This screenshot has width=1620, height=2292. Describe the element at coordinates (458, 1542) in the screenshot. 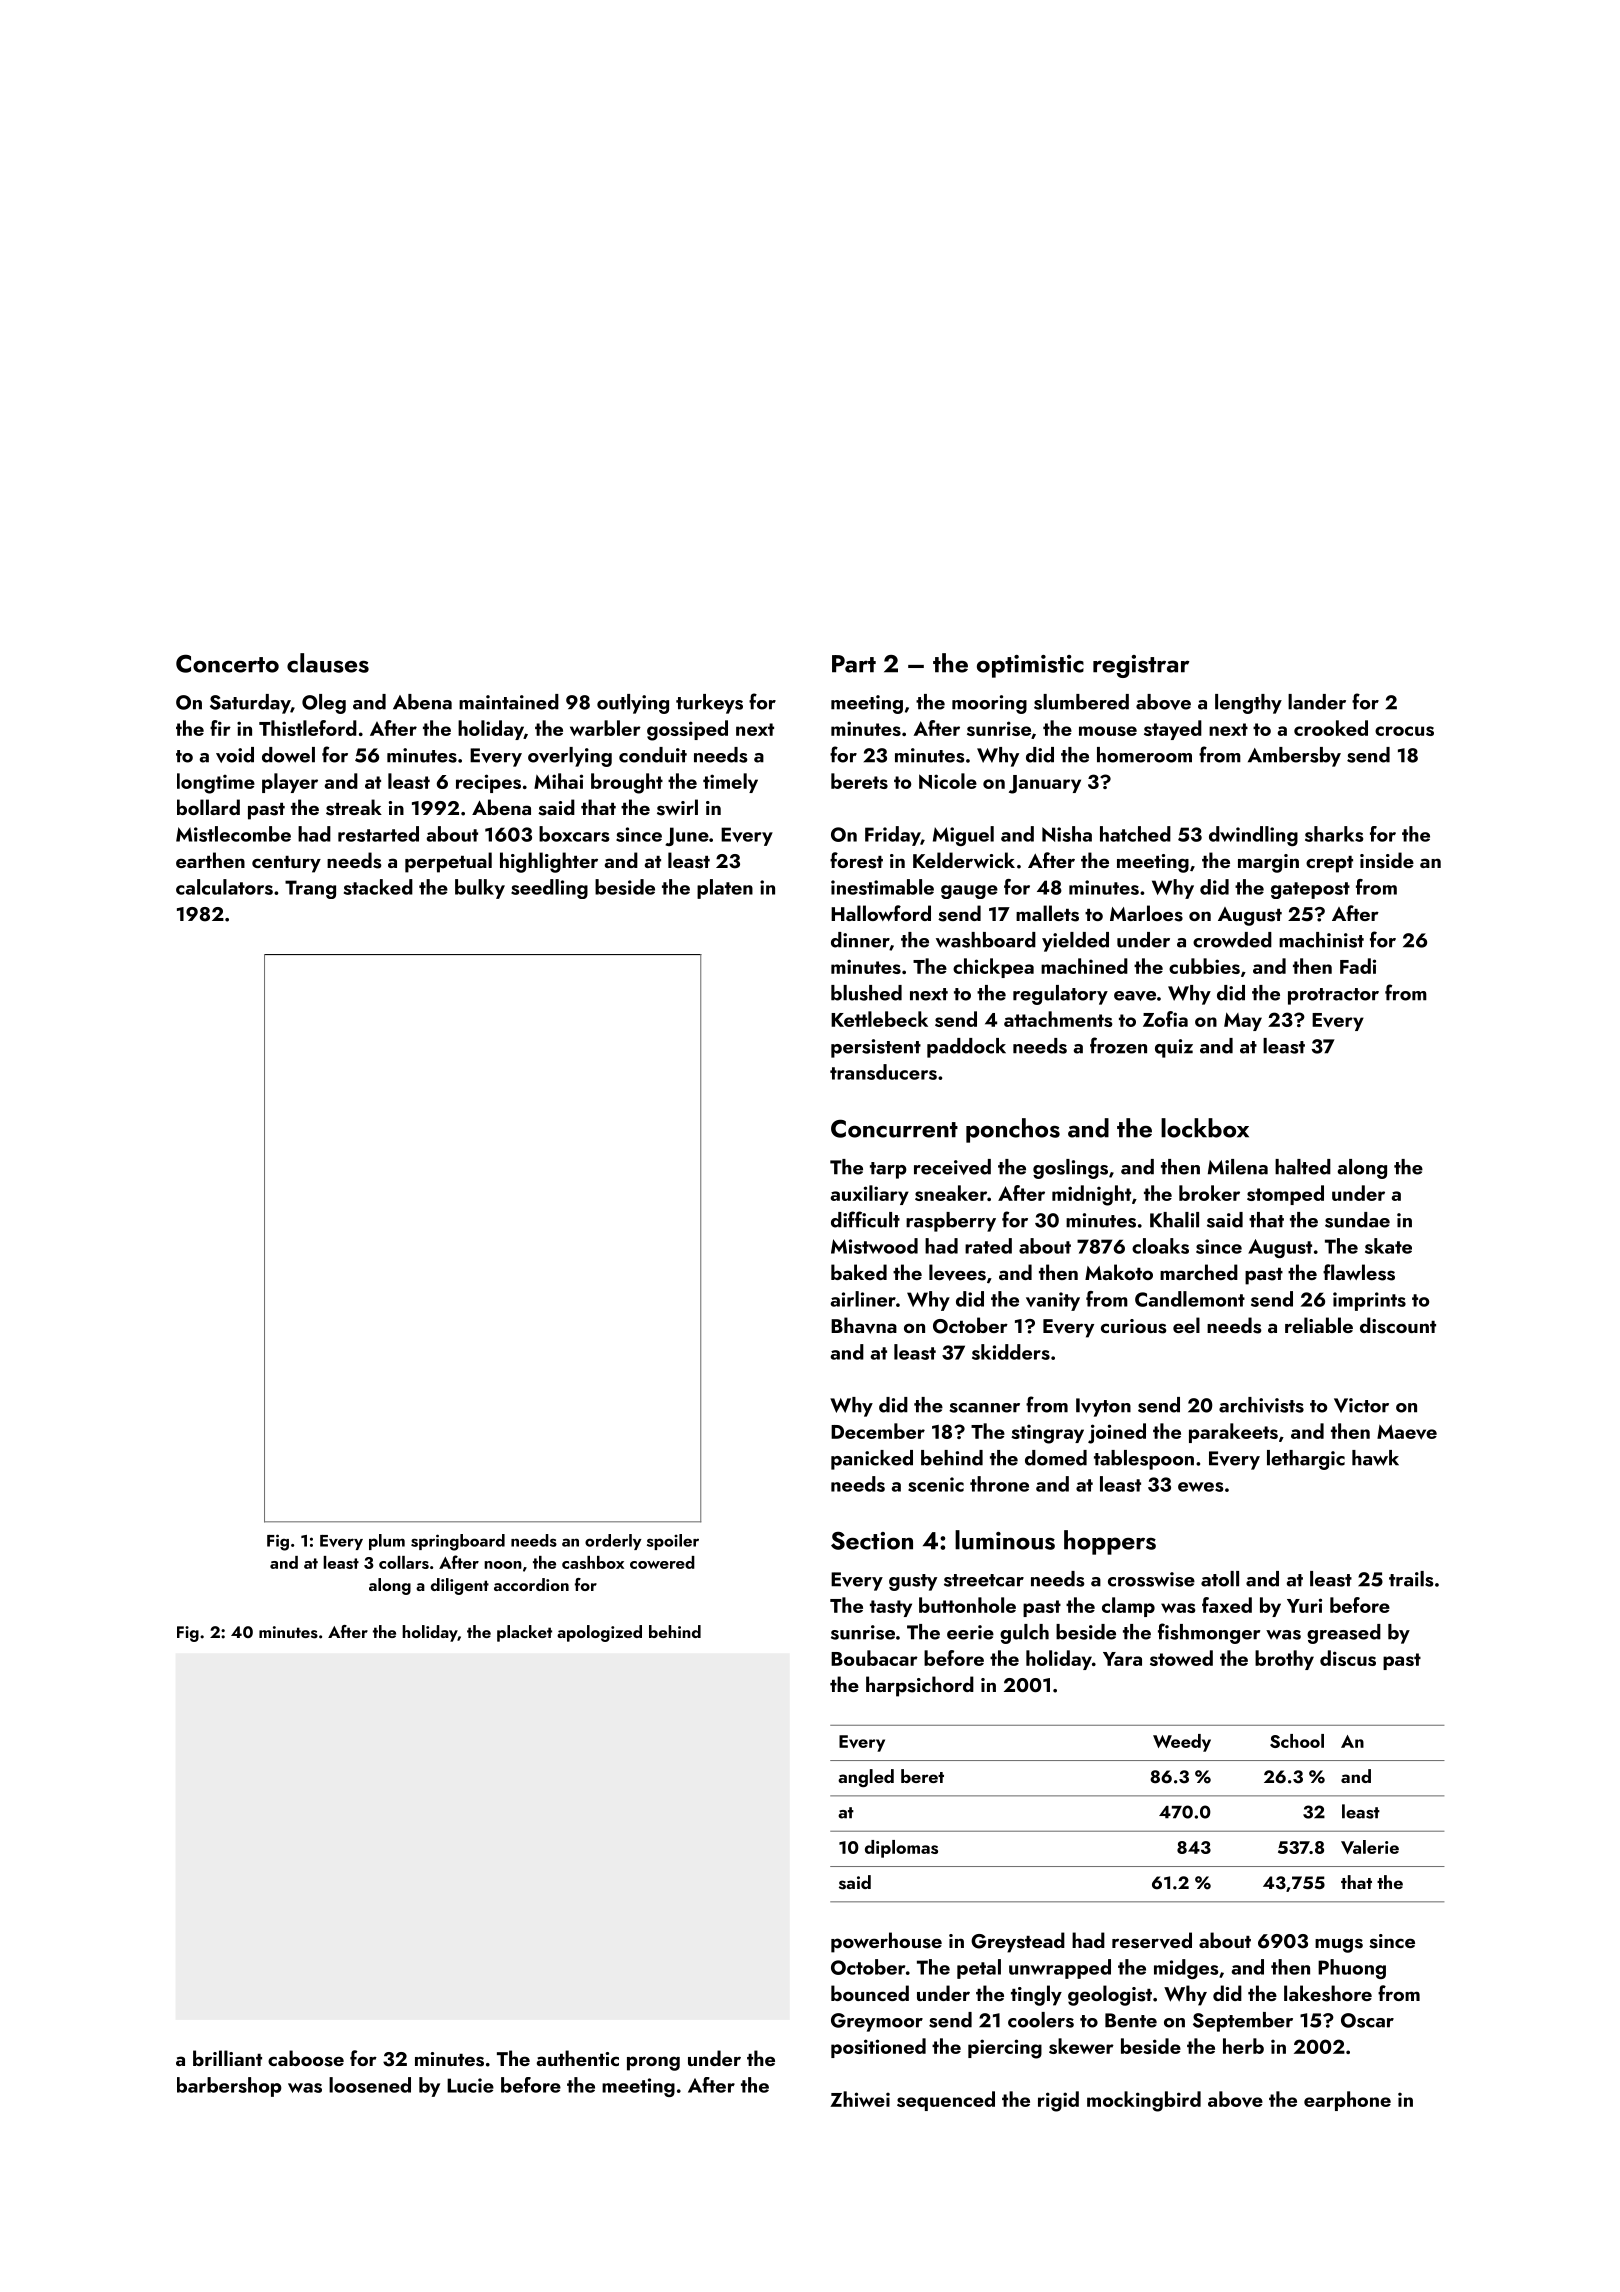

I see `springboard` at that location.
